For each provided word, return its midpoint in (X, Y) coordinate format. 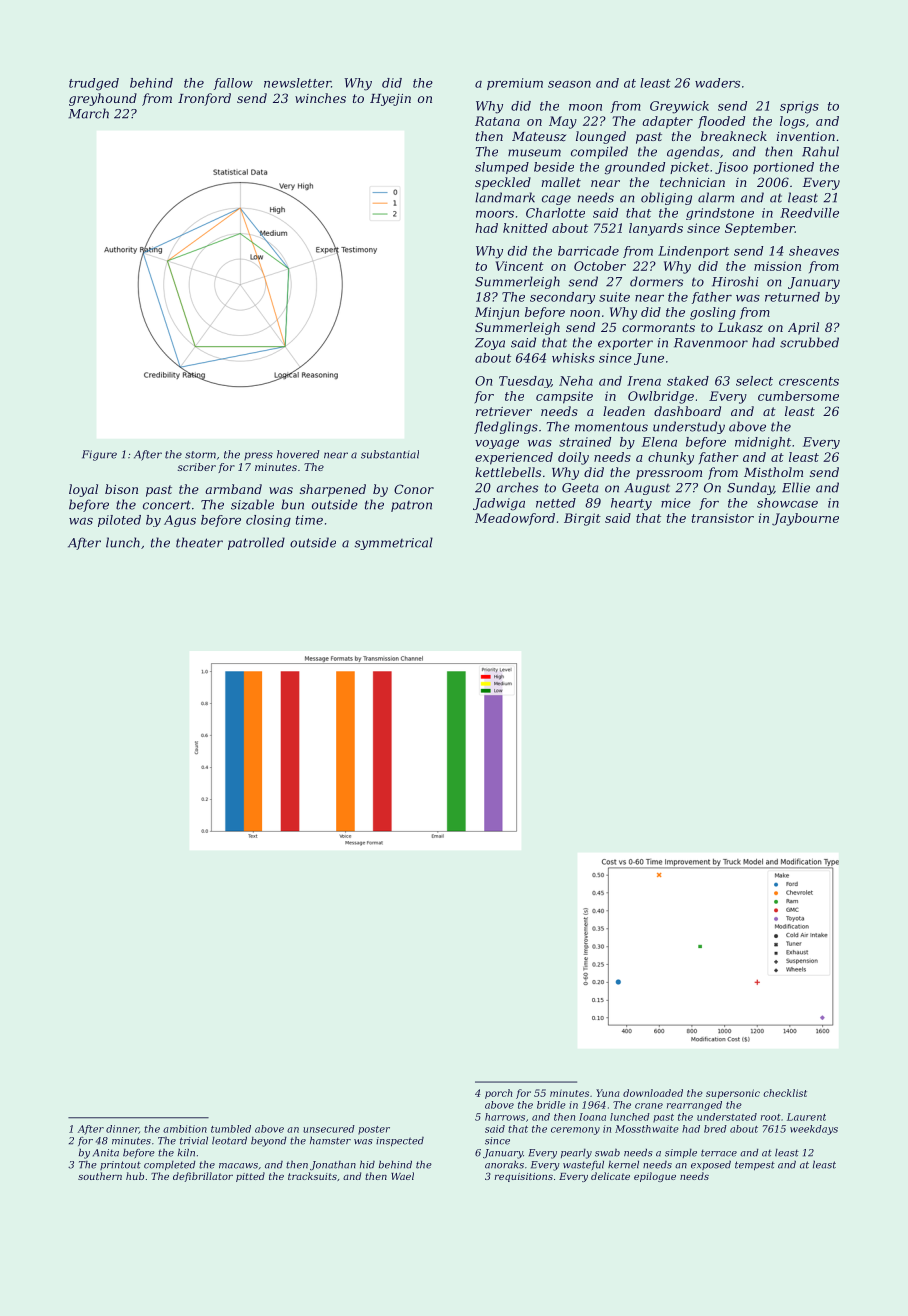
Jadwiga (499, 504)
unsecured (329, 1129)
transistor (723, 518)
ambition (185, 1129)
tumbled (231, 1129)
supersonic (733, 1094)
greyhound (103, 99)
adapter (667, 122)
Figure (99, 455)
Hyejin (390, 100)
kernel (623, 1165)
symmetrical (393, 543)
